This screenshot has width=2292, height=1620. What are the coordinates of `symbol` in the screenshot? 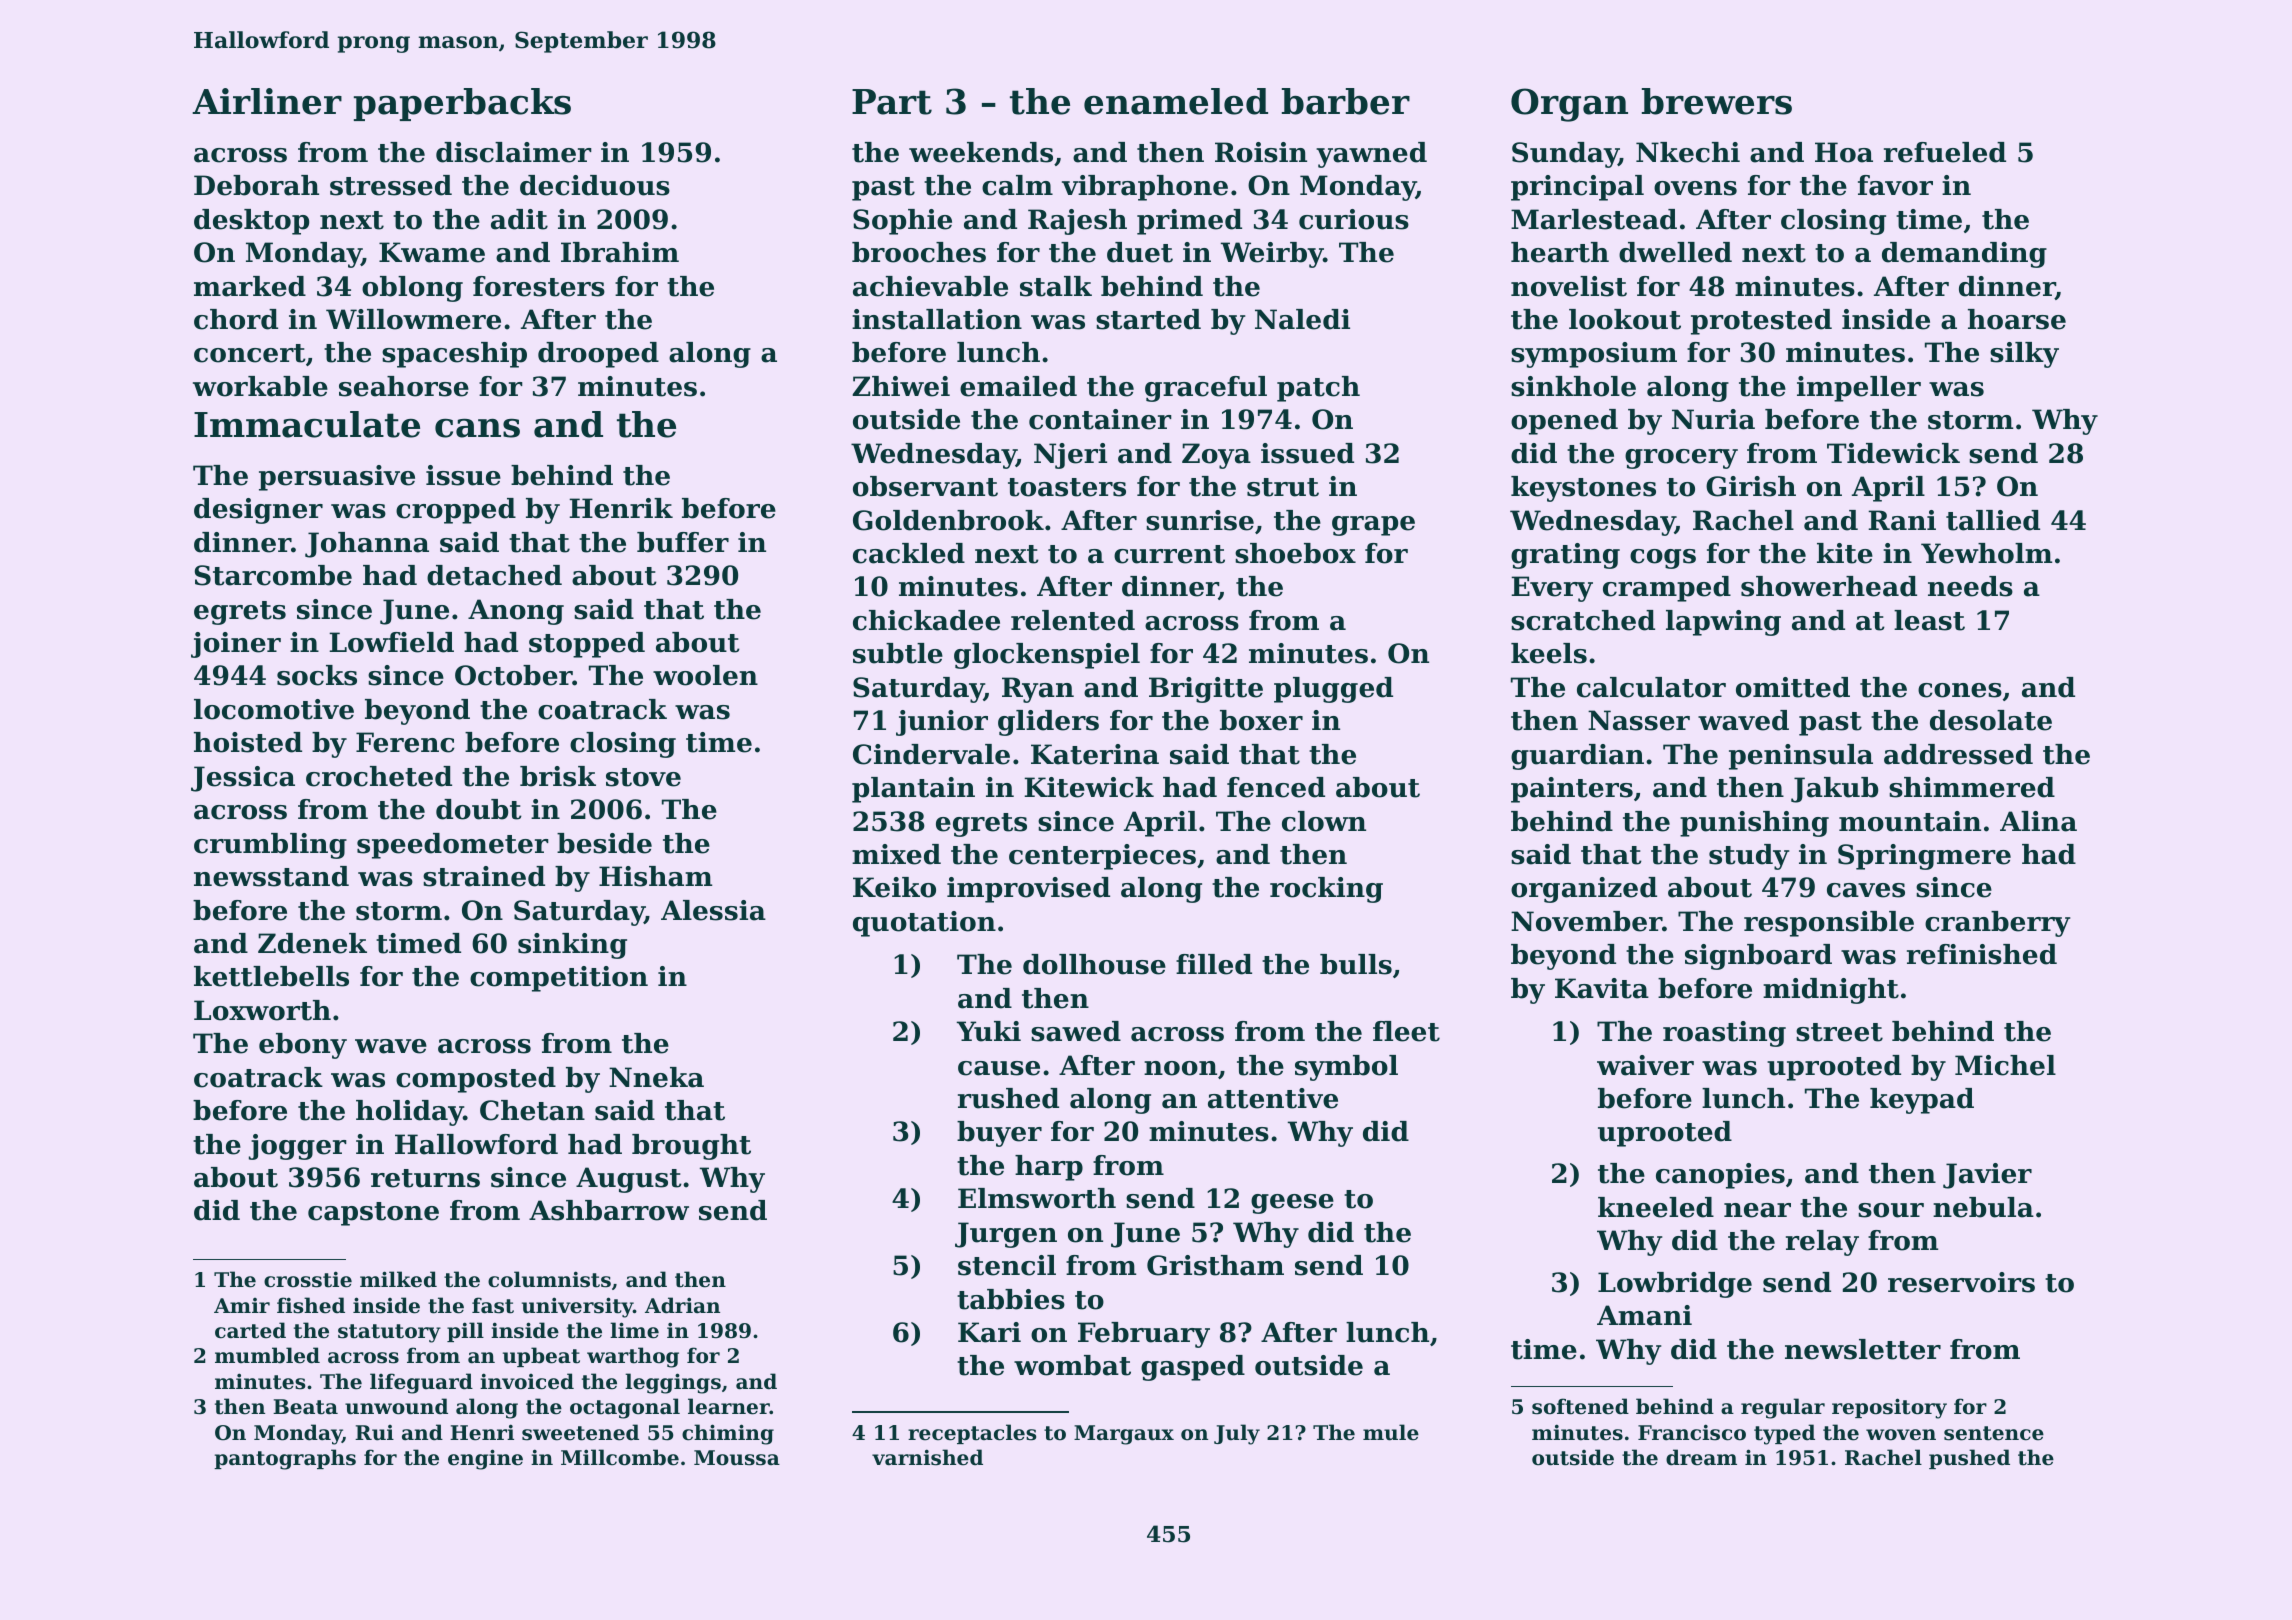 It's located at (1346, 1068).
